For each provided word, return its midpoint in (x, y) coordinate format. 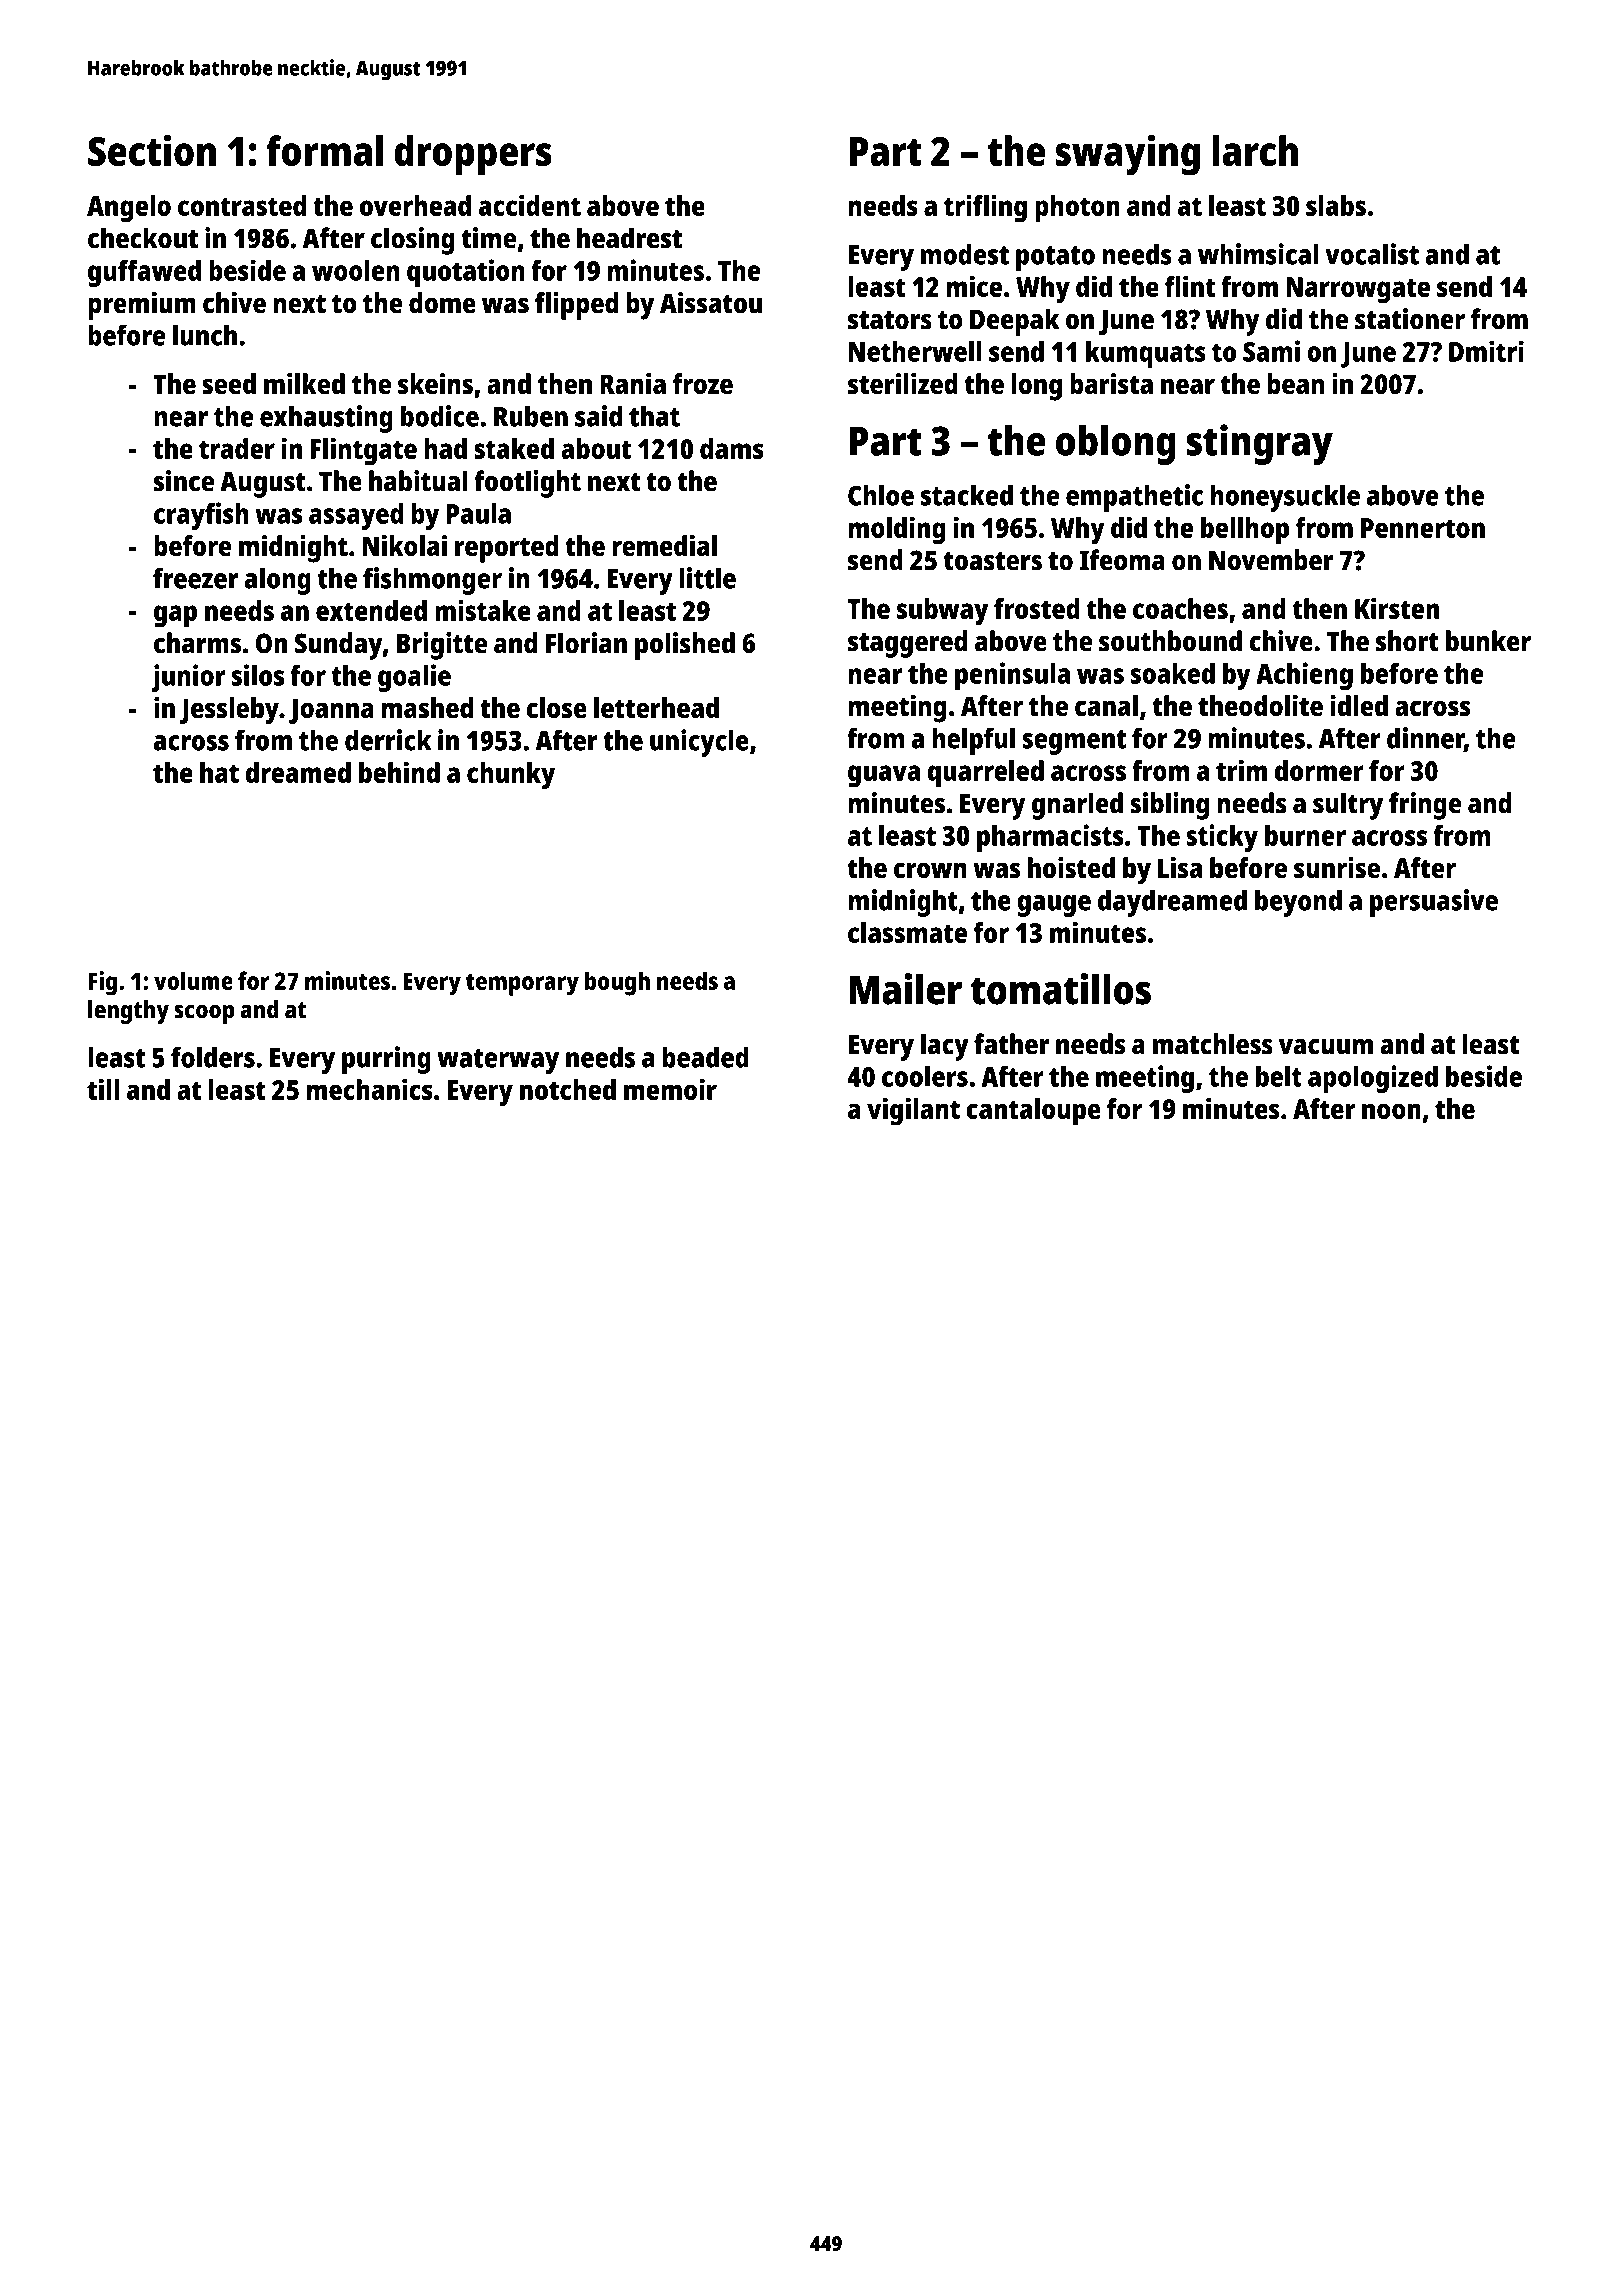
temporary (522, 985)
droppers (473, 155)
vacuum (1326, 1047)
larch (1255, 150)
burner (1305, 835)
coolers (925, 1076)
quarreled (986, 774)
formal (324, 150)
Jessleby (229, 711)
